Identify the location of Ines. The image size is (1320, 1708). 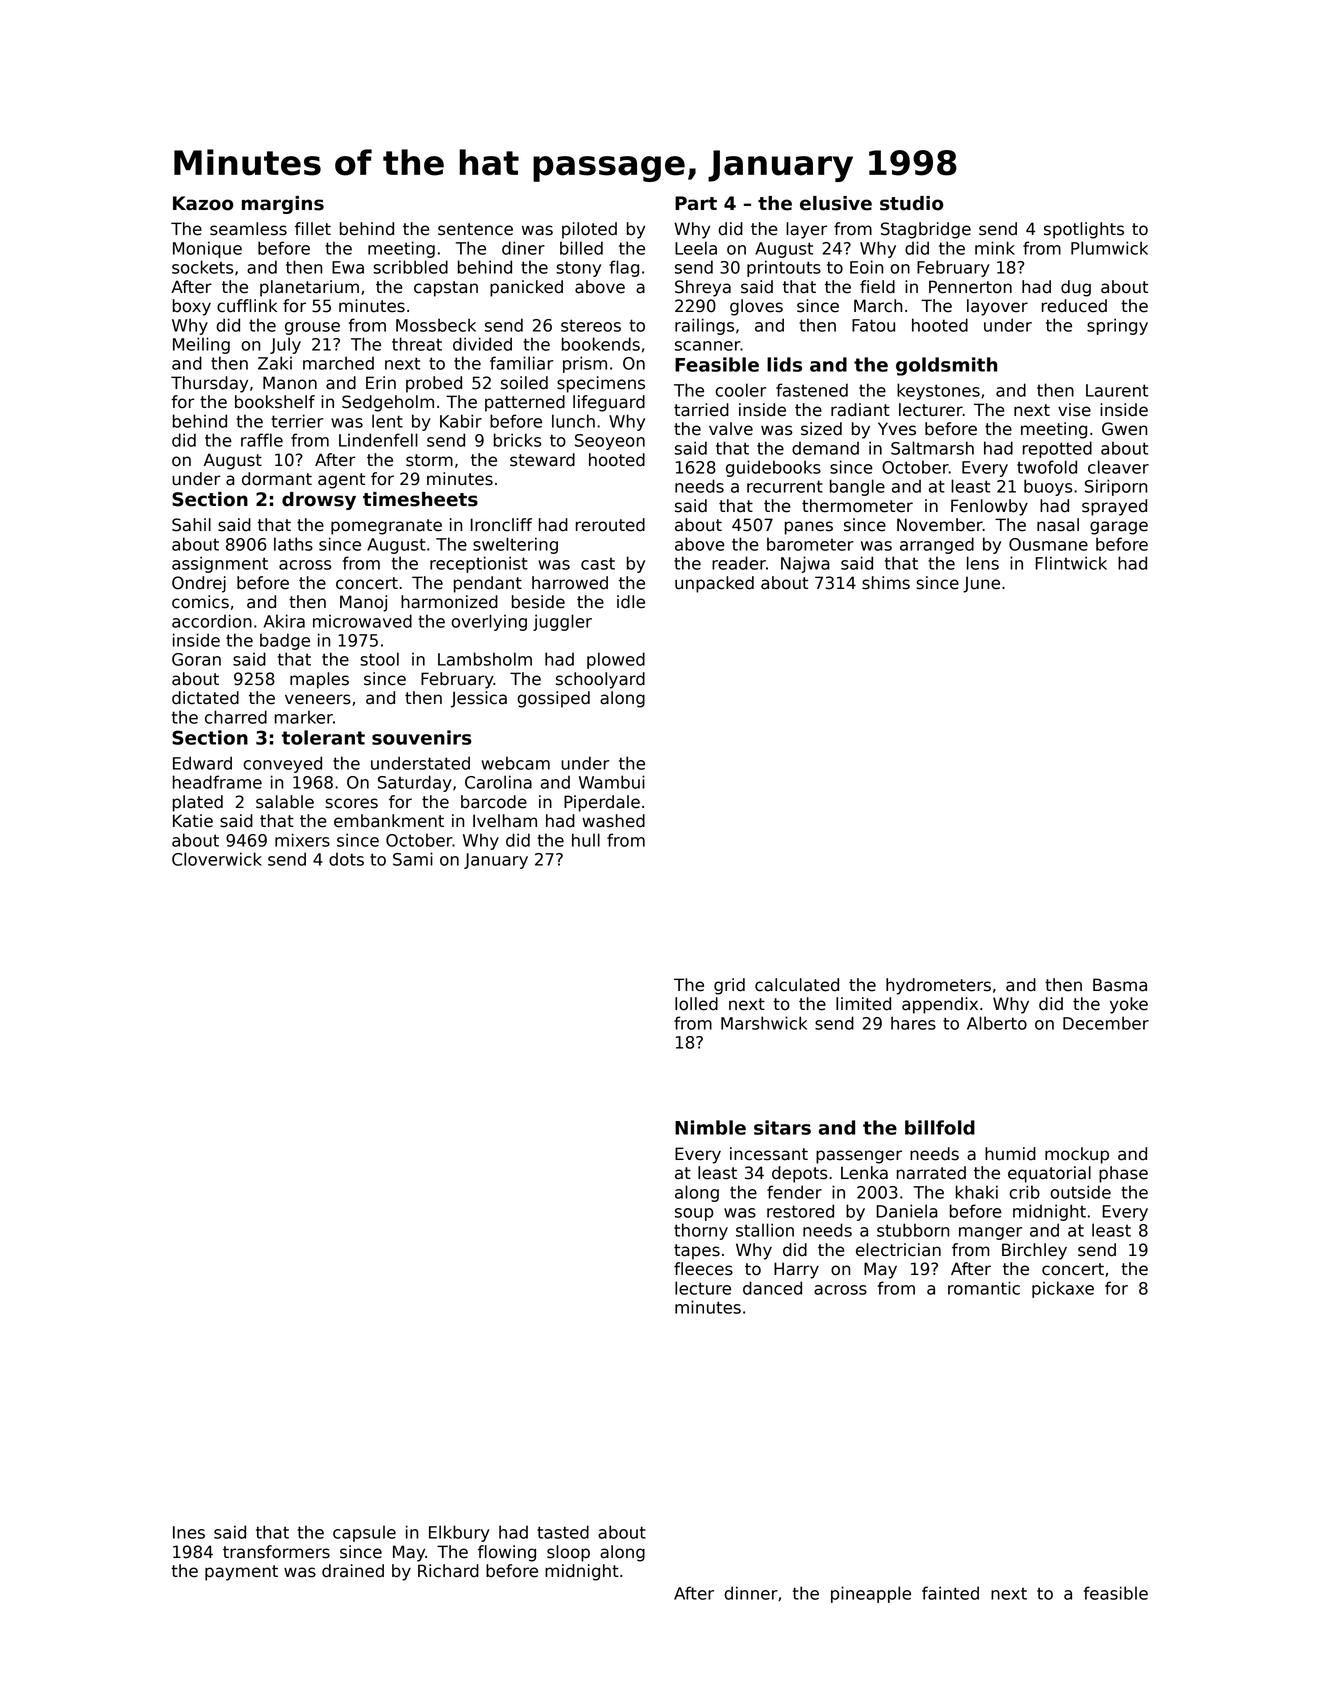
(189, 1532).
